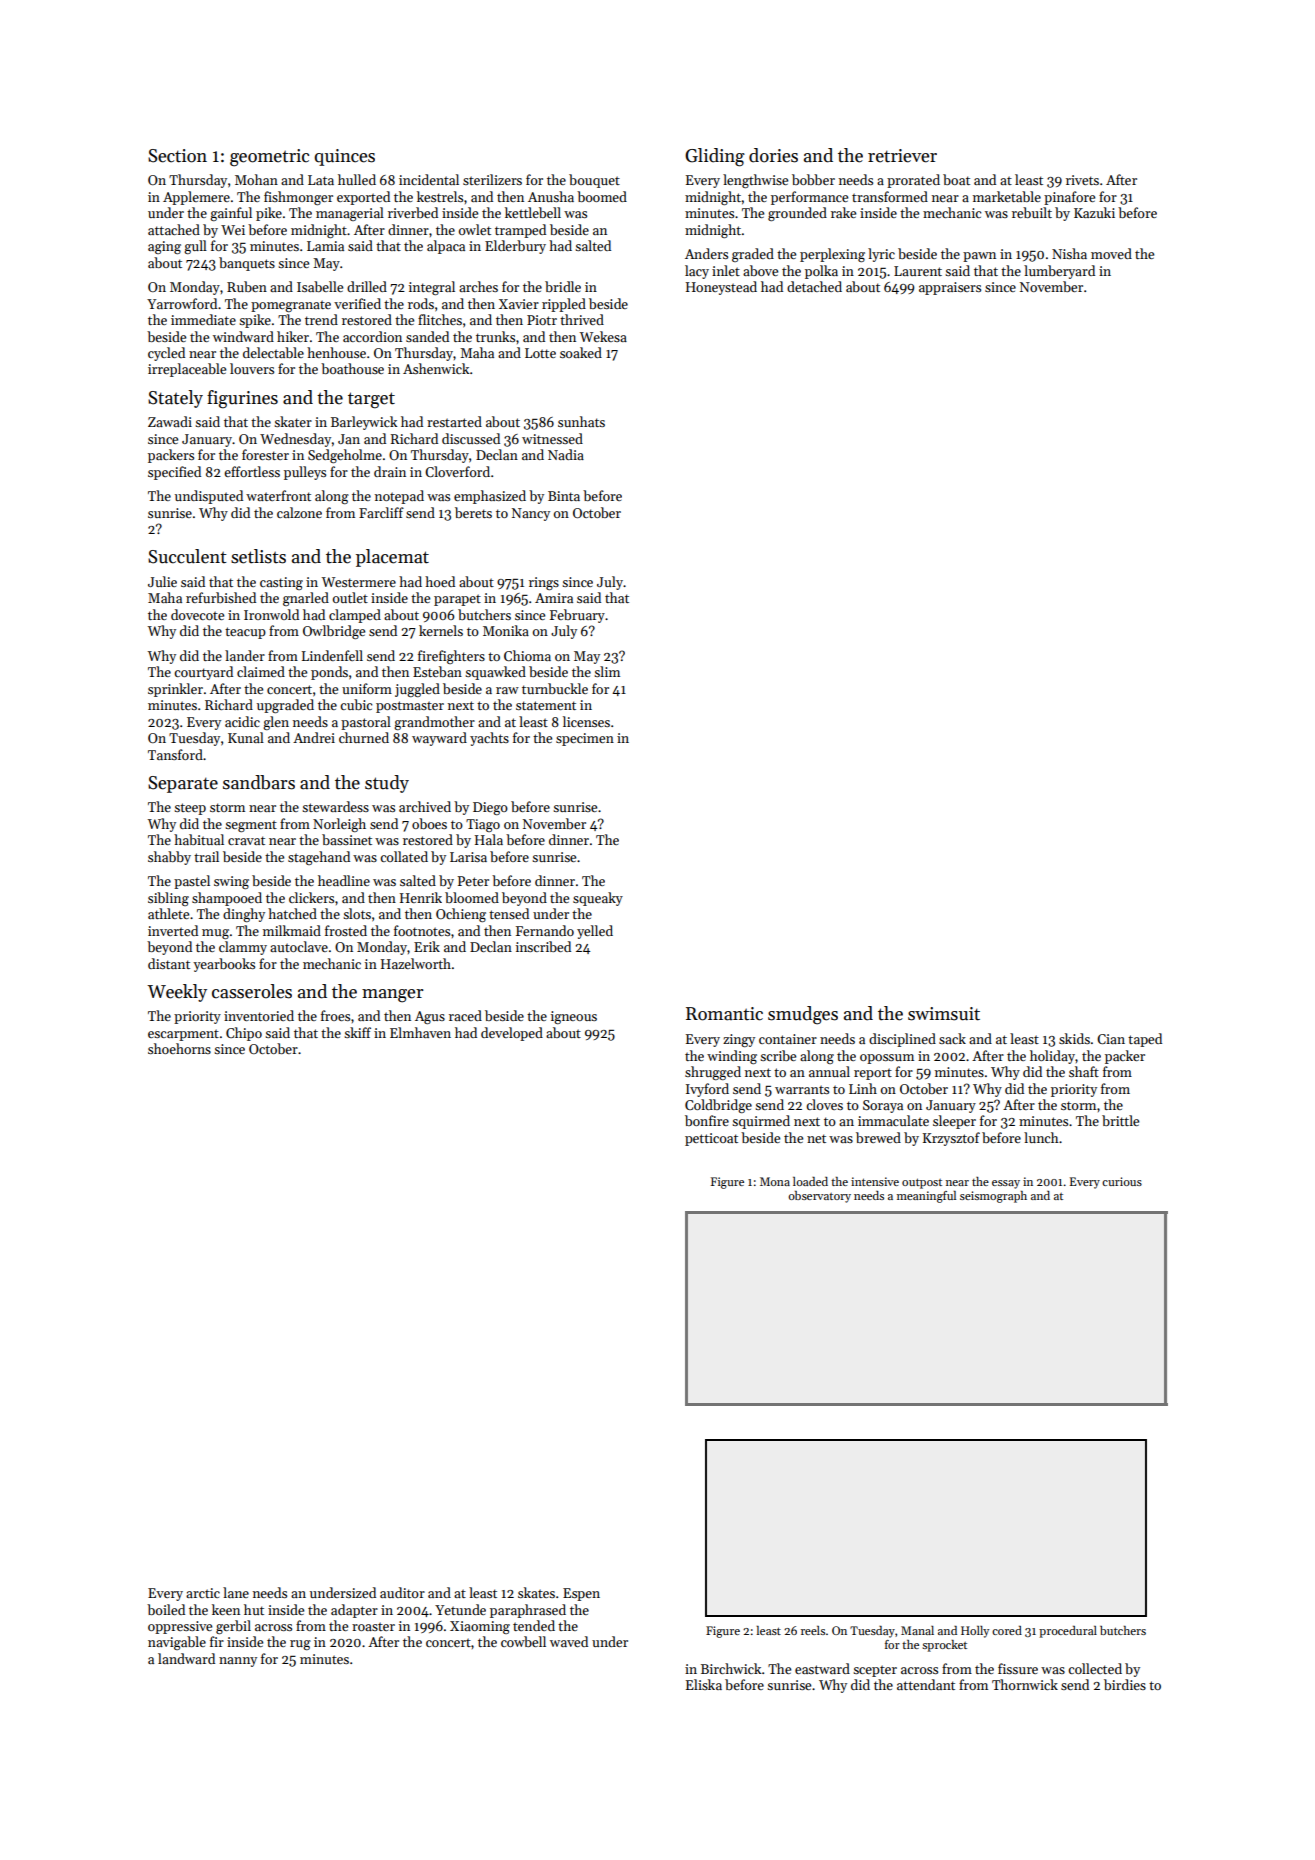 This screenshot has width=1315, height=1860. What do you see at coordinates (422, 930) in the screenshot?
I see `footnotes` at bounding box center [422, 930].
